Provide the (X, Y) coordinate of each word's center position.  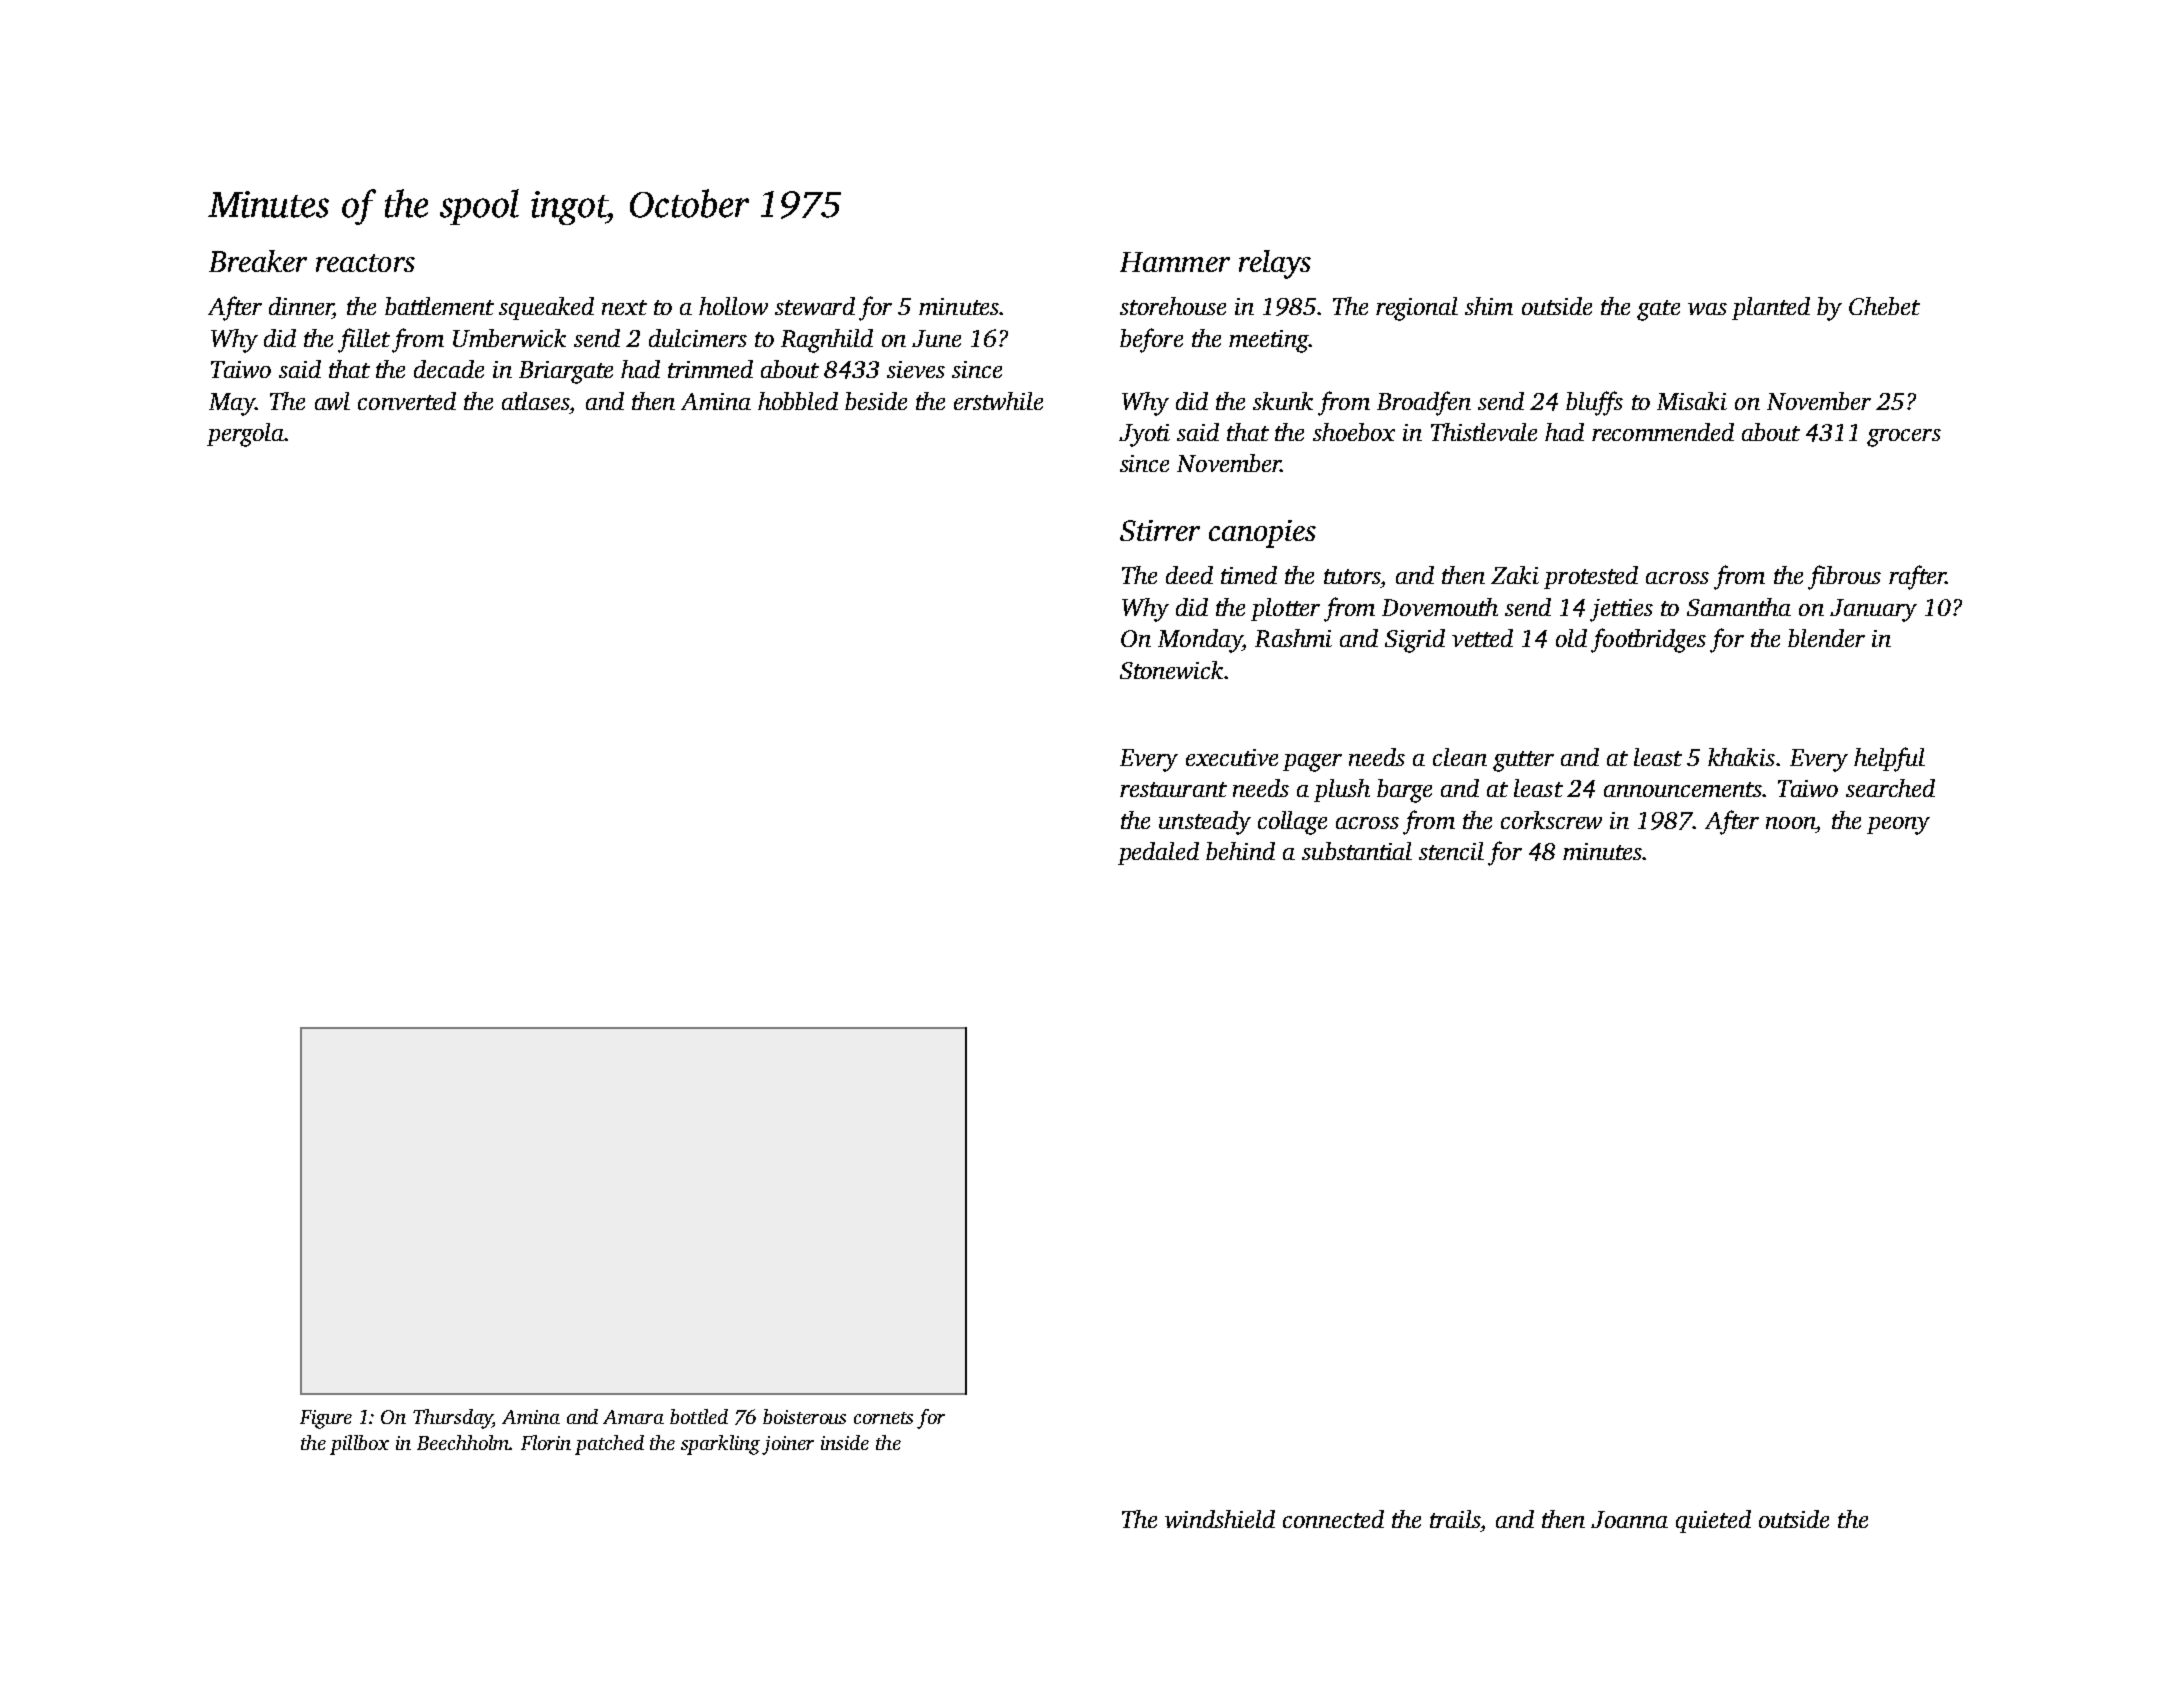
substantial (1357, 851)
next (624, 307)
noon (1791, 823)
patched (609, 1445)
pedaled (1158, 853)
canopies (1262, 534)
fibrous (1844, 577)
